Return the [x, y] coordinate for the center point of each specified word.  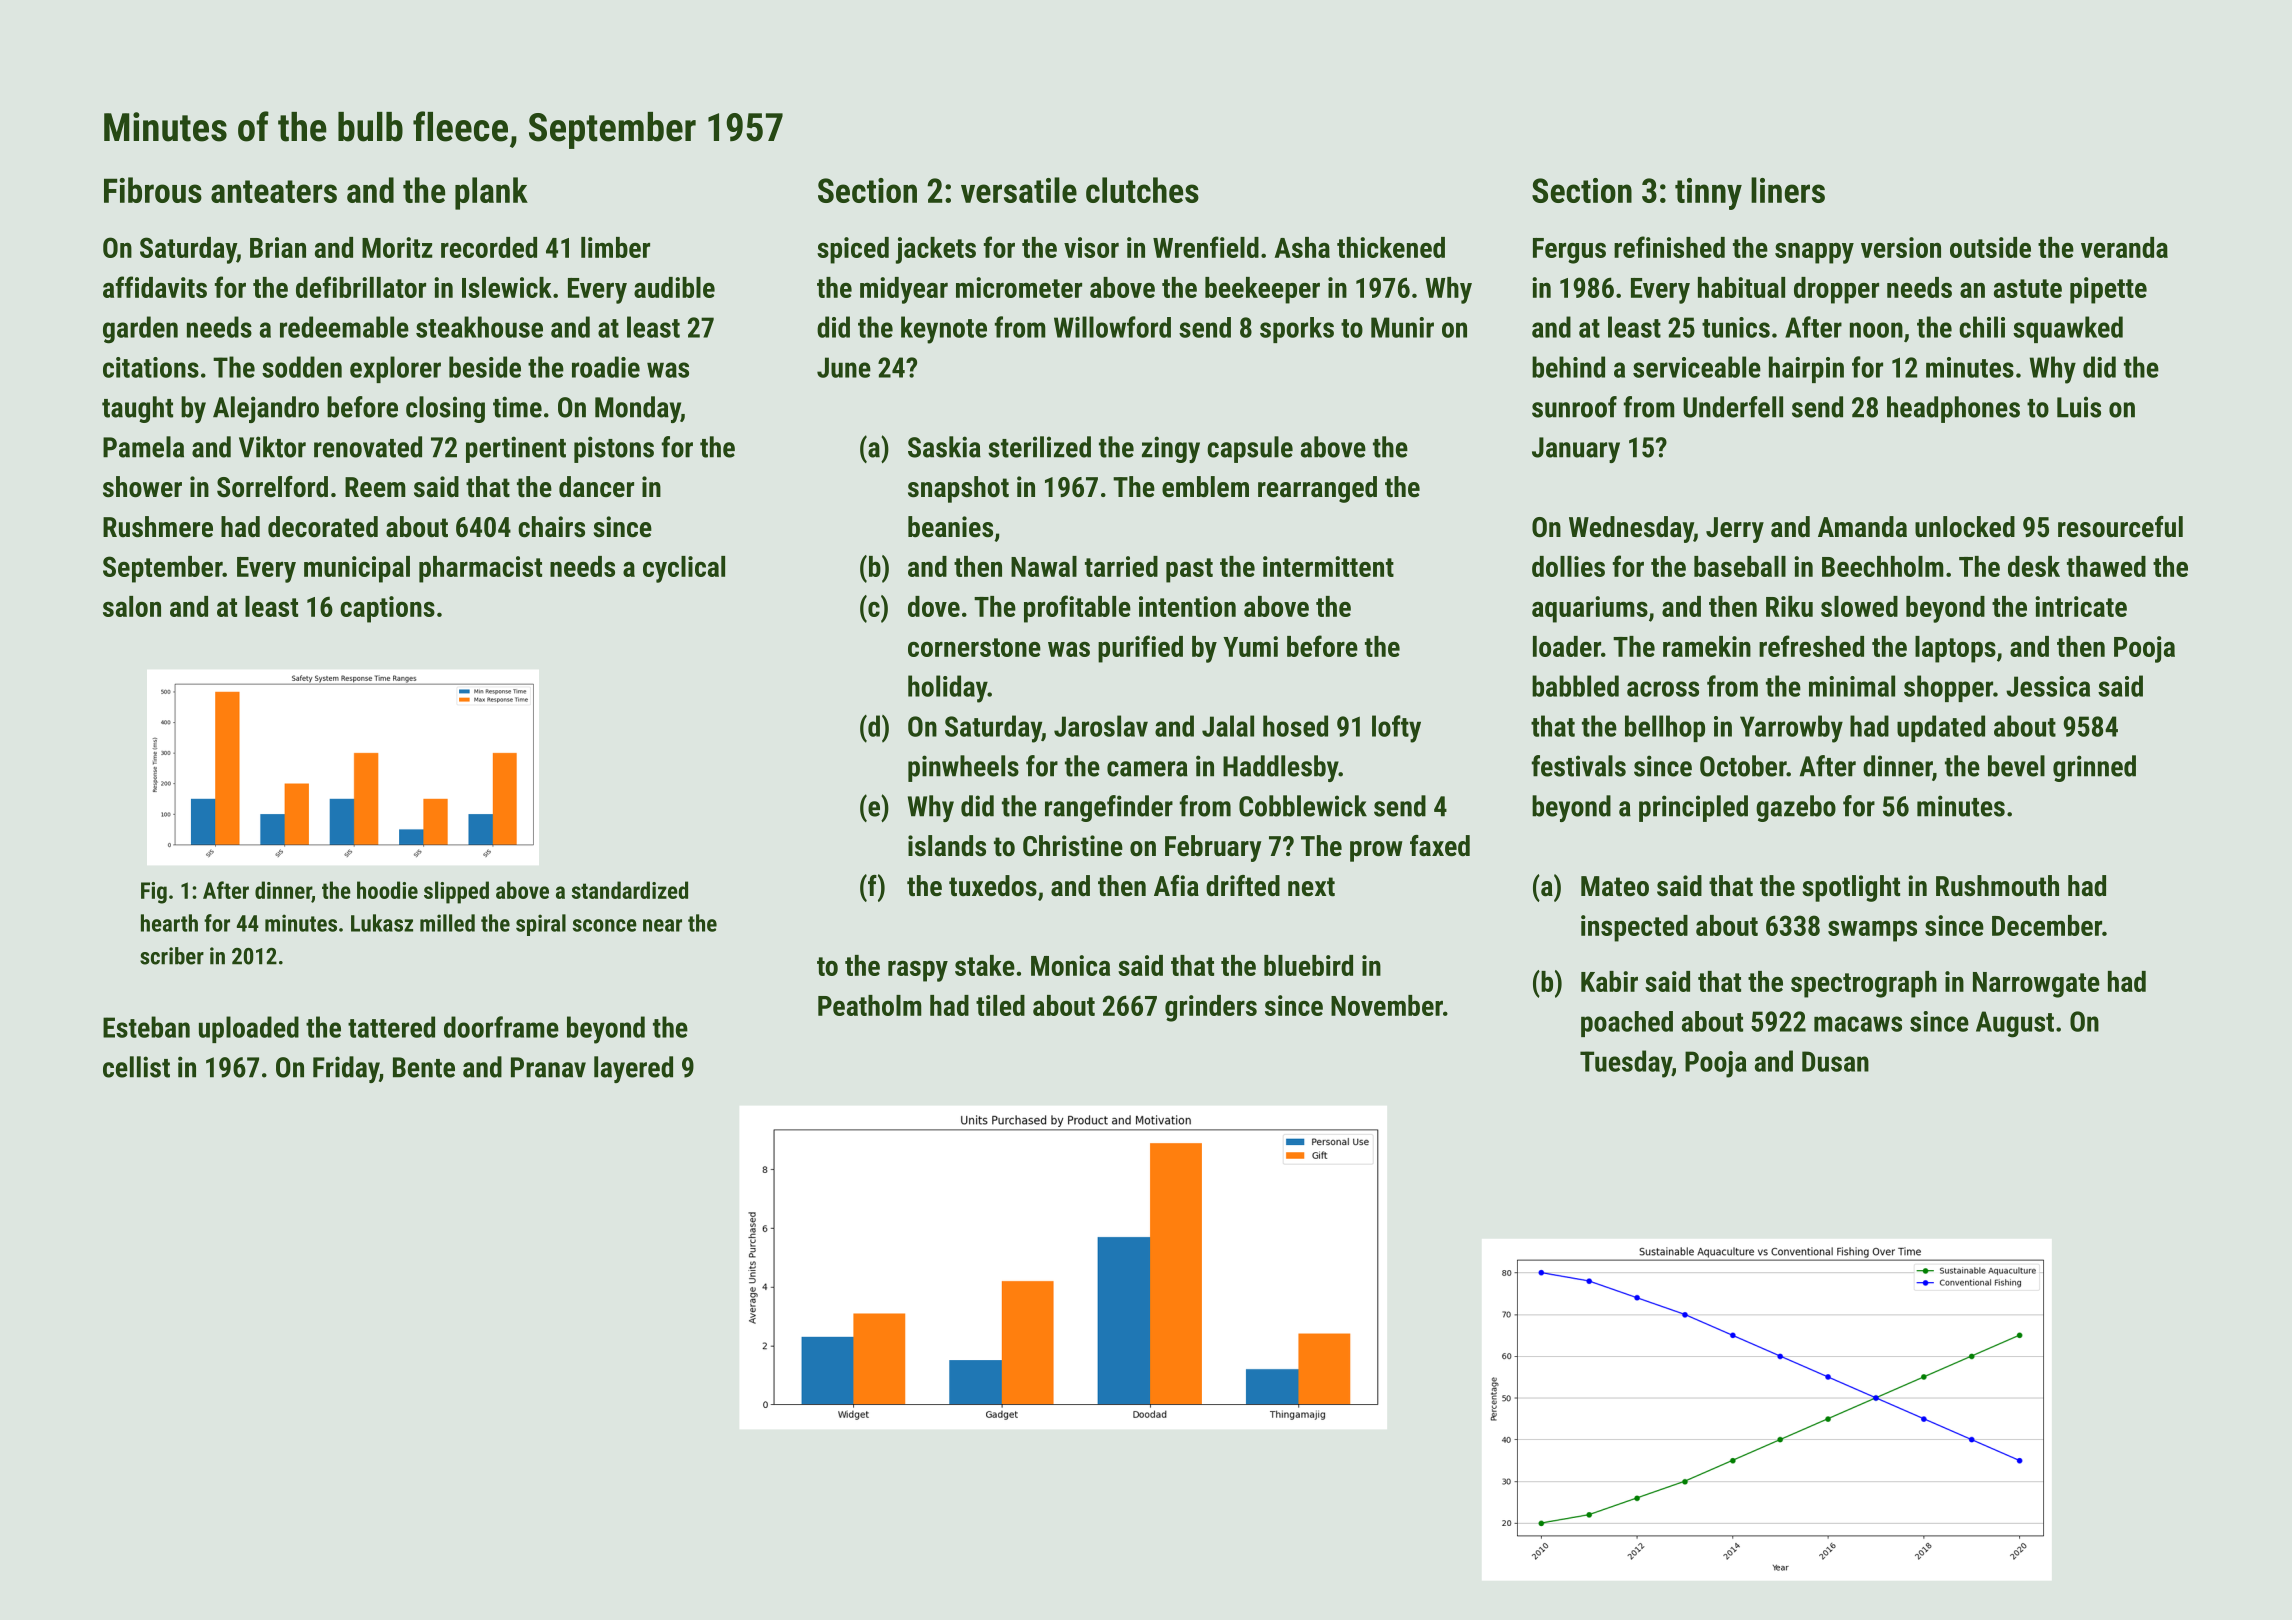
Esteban [146, 1027]
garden [140, 330]
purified [1140, 649]
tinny [1708, 194]
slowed [1859, 606]
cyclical [684, 569]
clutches [1142, 190]
